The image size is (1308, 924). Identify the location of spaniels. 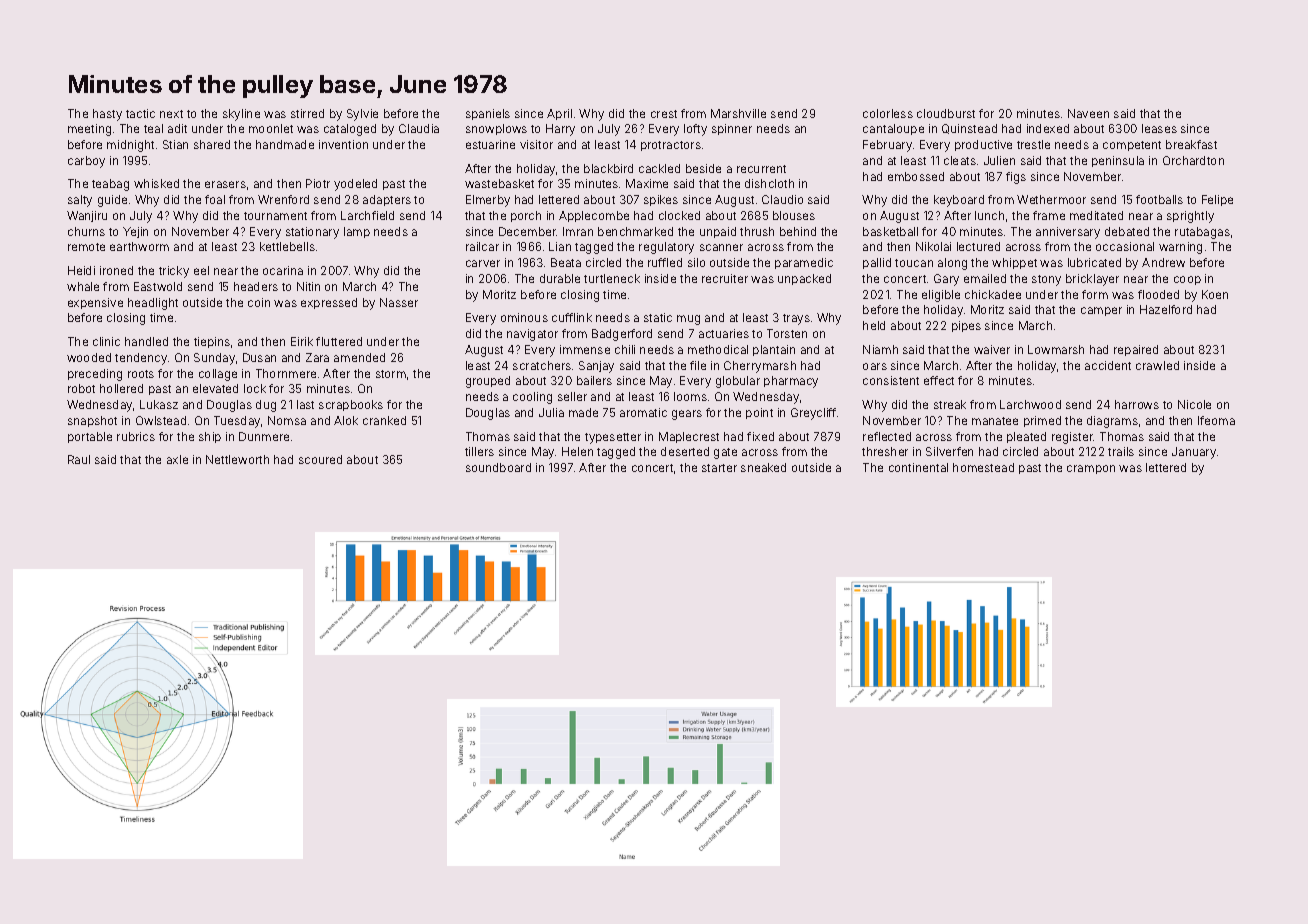
(488, 114).
